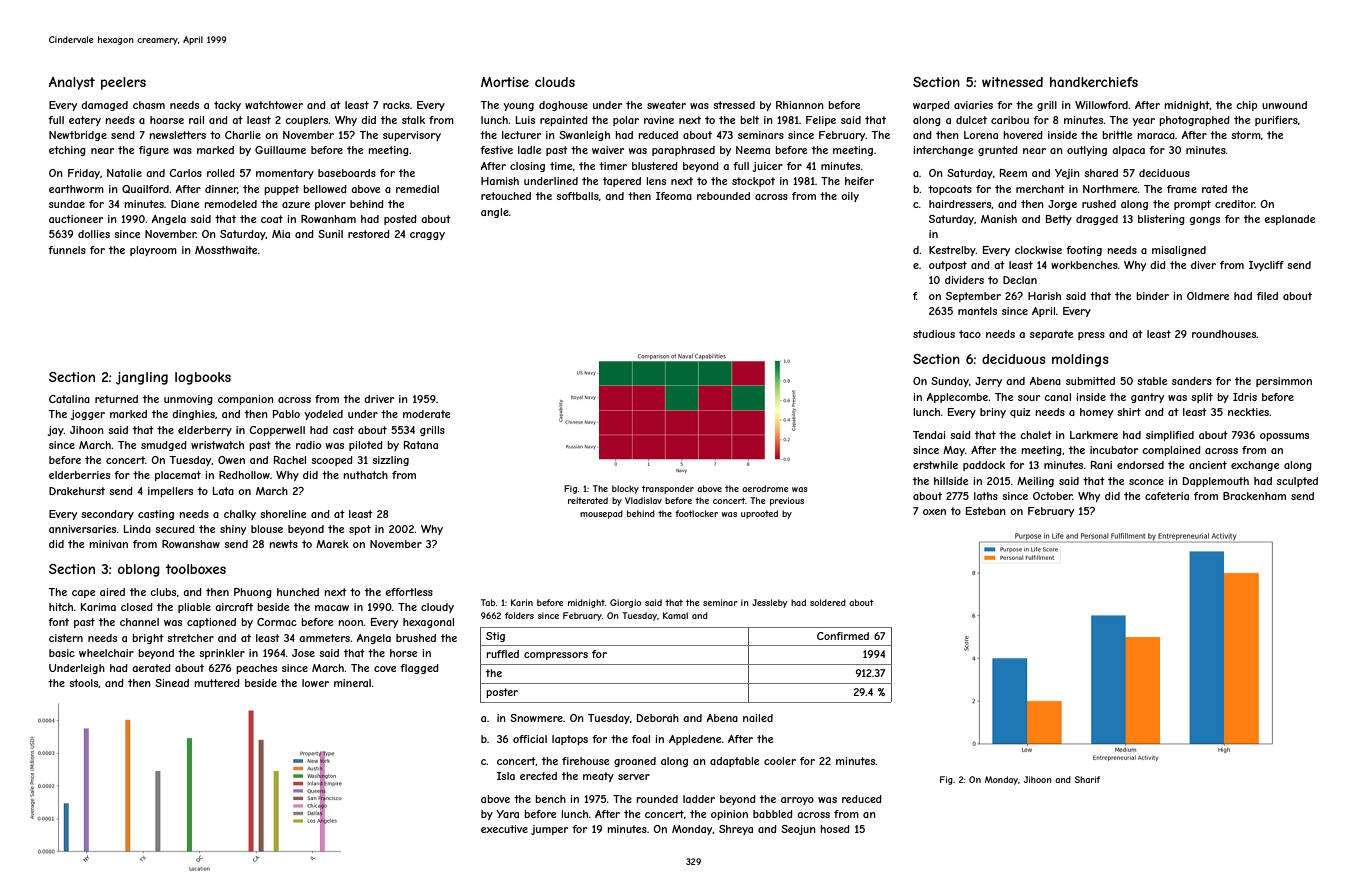 The width and height of the screenshot is (1372, 887). I want to click on stools, so click(84, 683).
